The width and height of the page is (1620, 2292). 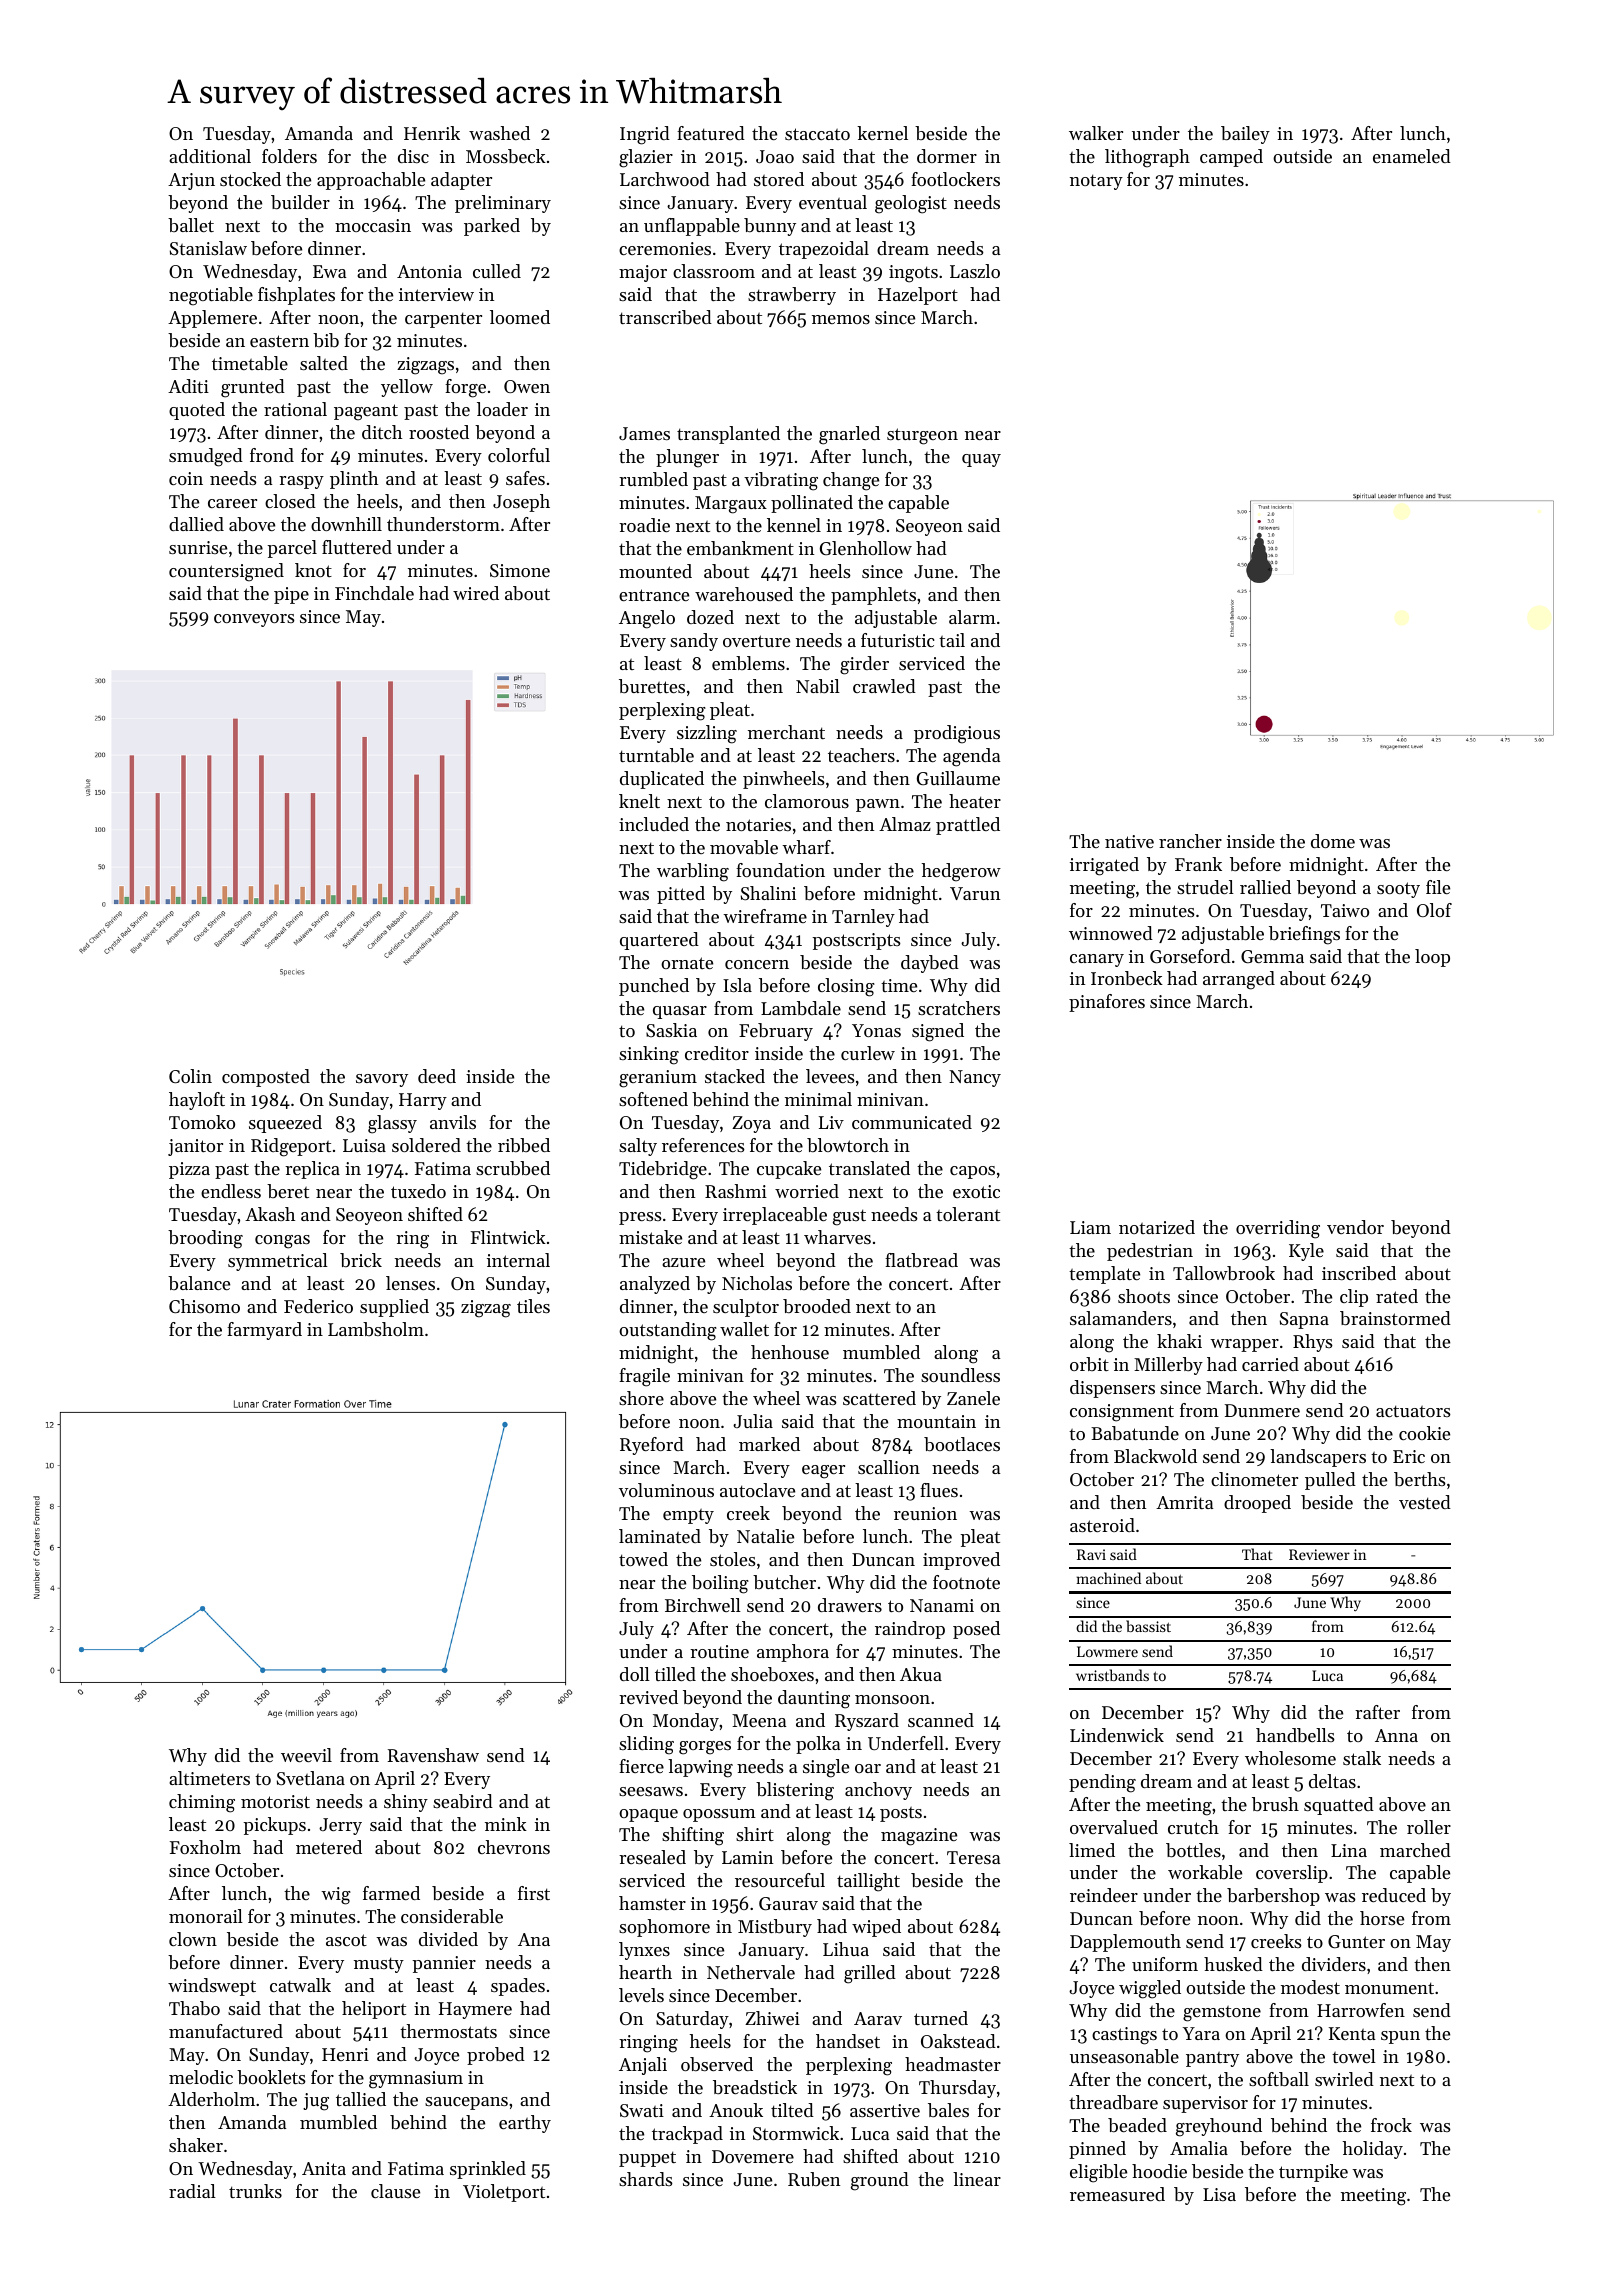 What do you see at coordinates (958, 2041) in the page?
I see `Oakstead` at bounding box center [958, 2041].
